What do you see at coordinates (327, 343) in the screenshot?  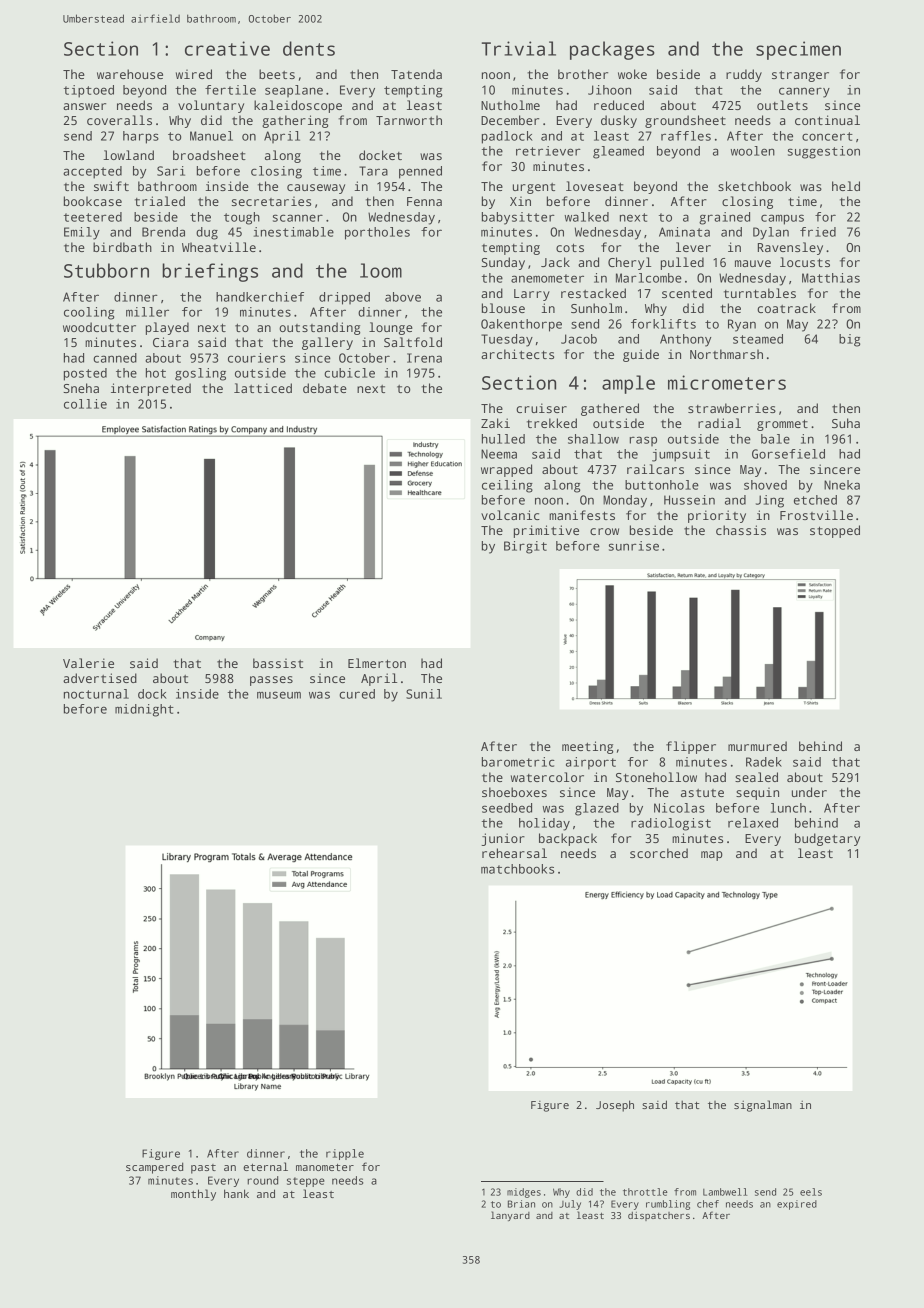 I see `gallery` at bounding box center [327, 343].
